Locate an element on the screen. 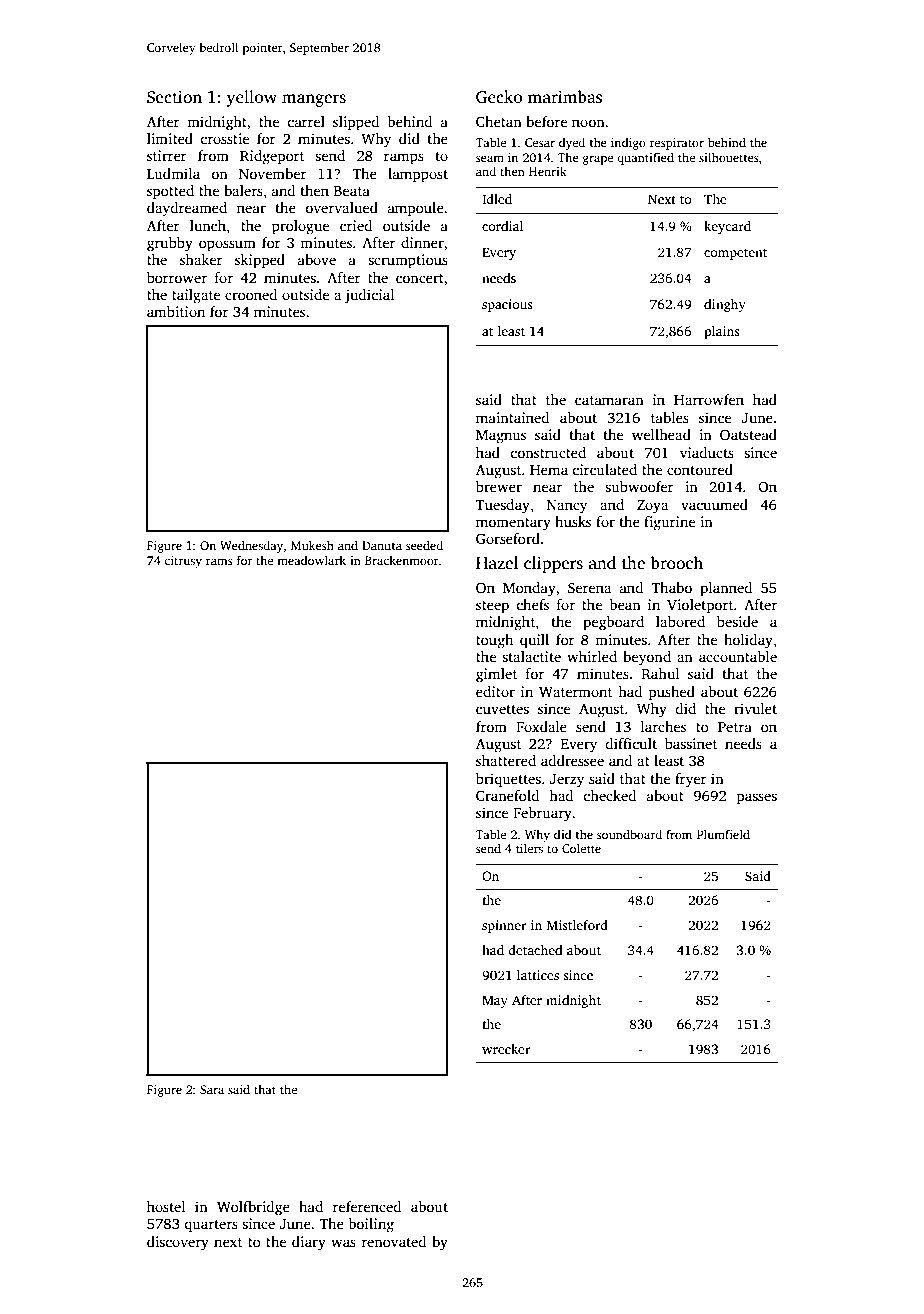 The image size is (924, 1314). spinner is located at coordinates (504, 926).
